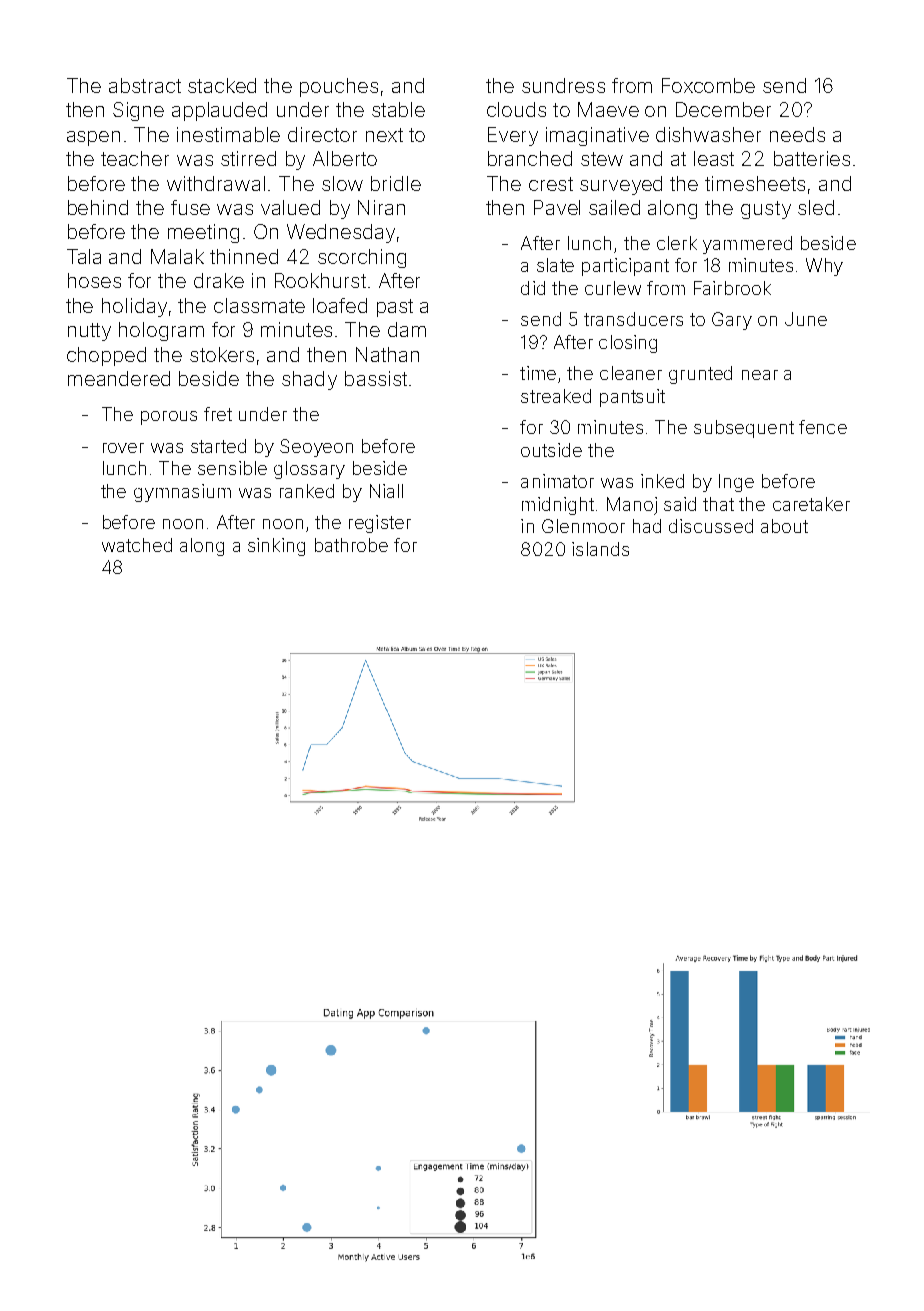 The width and height of the document is (924, 1311). I want to click on bathrobe, so click(351, 545).
